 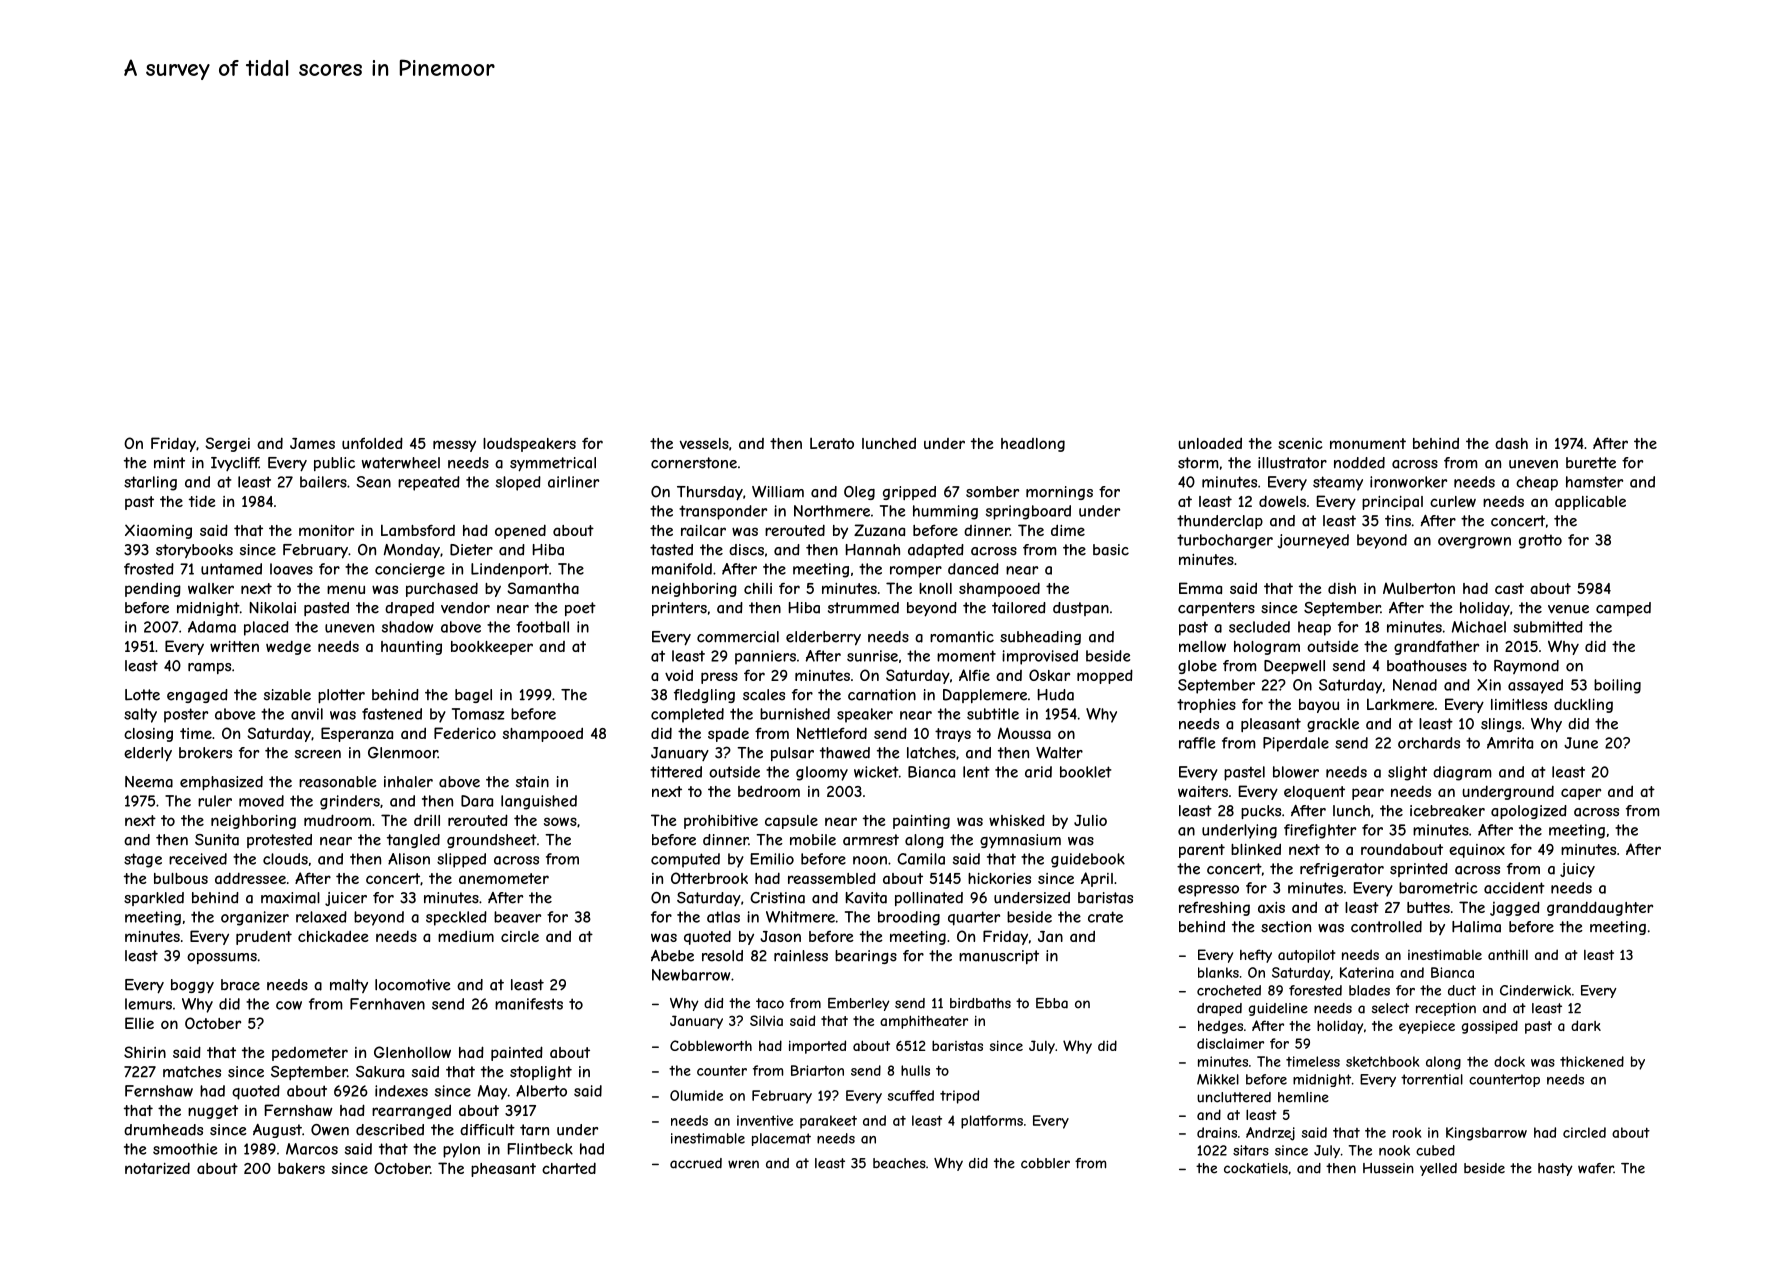 What do you see at coordinates (454, 446) in the screenshot?
I see `messy` at bounding box center [454, 446].
